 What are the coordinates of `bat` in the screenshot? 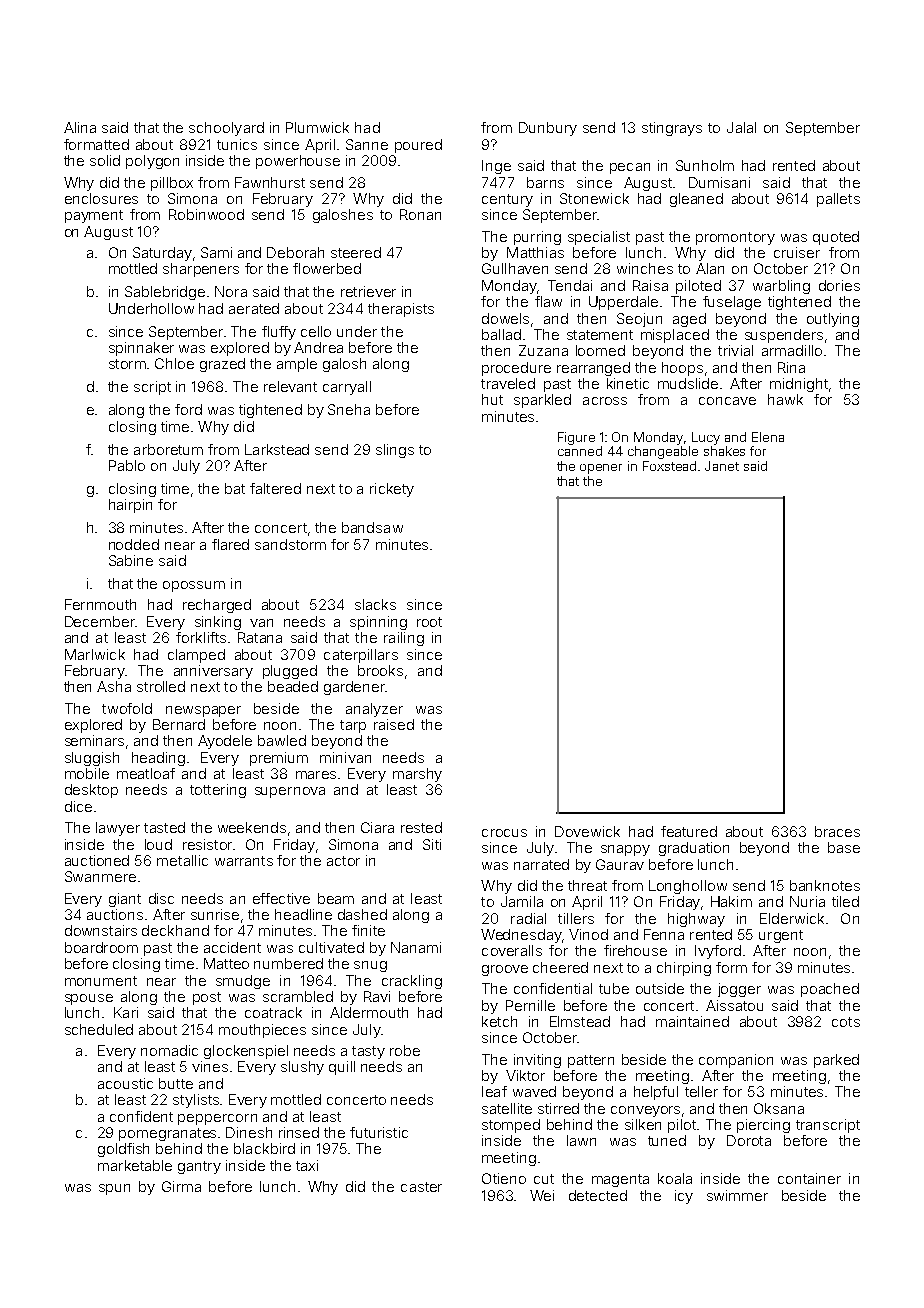 It's located at (235, 488).
